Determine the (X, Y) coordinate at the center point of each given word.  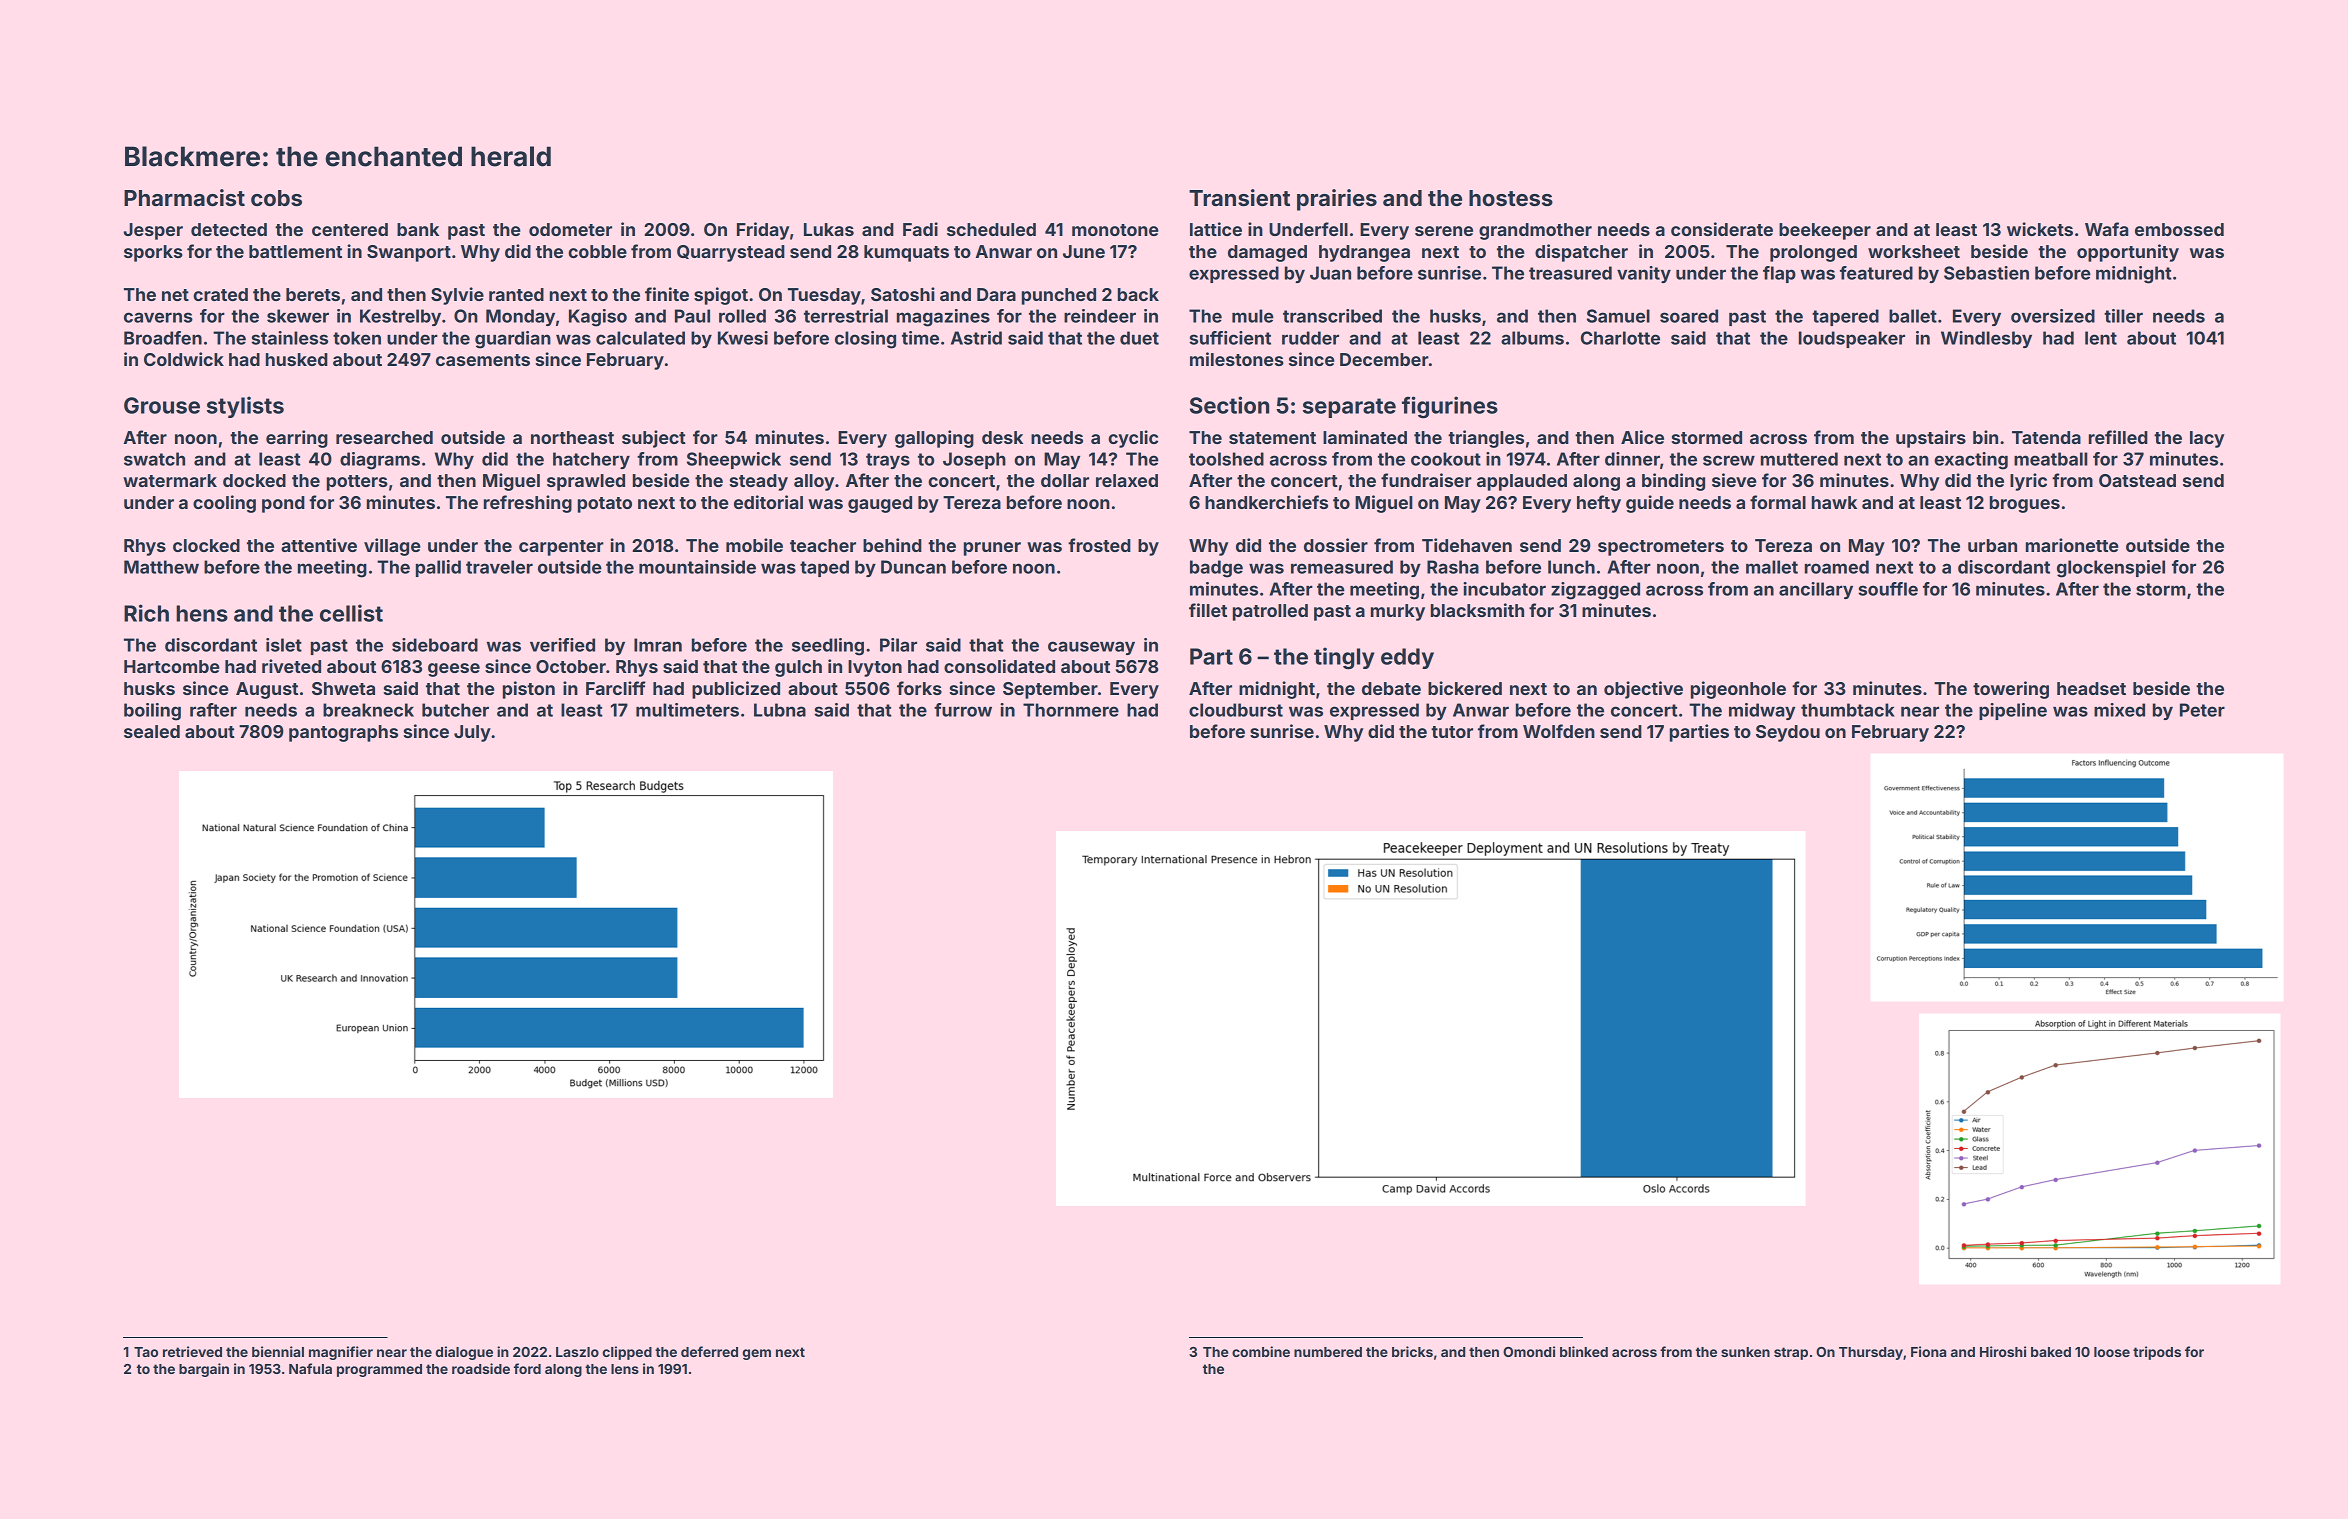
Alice (1642, 437)
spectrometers (1661, 548)
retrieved (192, 1351)
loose (2112, 1352)
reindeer (1100, 316)
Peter (2202, 710)
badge (1216, 569)
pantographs (343, 733)
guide (1650, 504)
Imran (658, 645)
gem (756, 1354)
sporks (153, 253)
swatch (154, 459)
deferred (709, 1351)
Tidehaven (1467, 545)
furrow (963, 710)
